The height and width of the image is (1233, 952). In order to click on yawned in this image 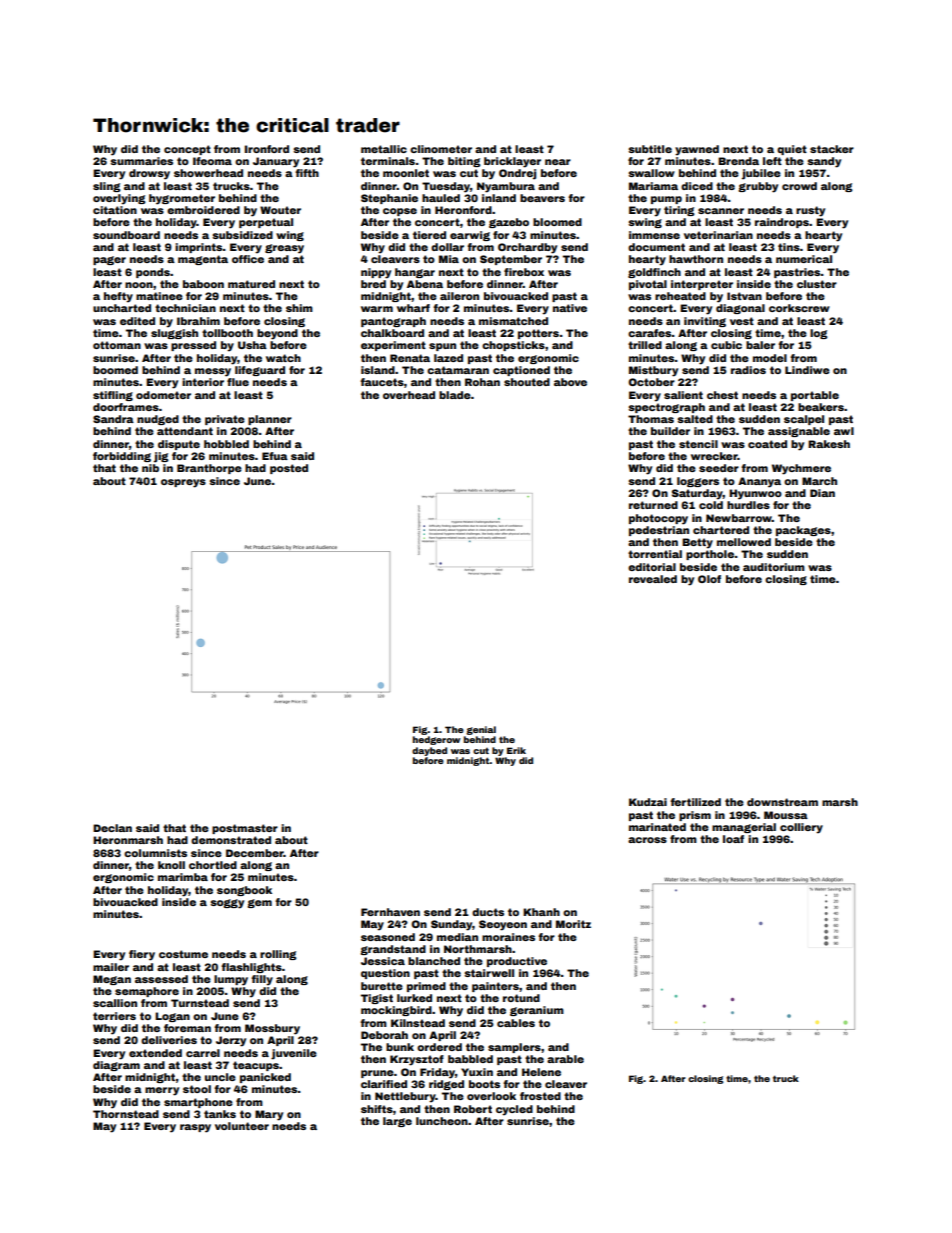, I will do `click(697, 150)`.
